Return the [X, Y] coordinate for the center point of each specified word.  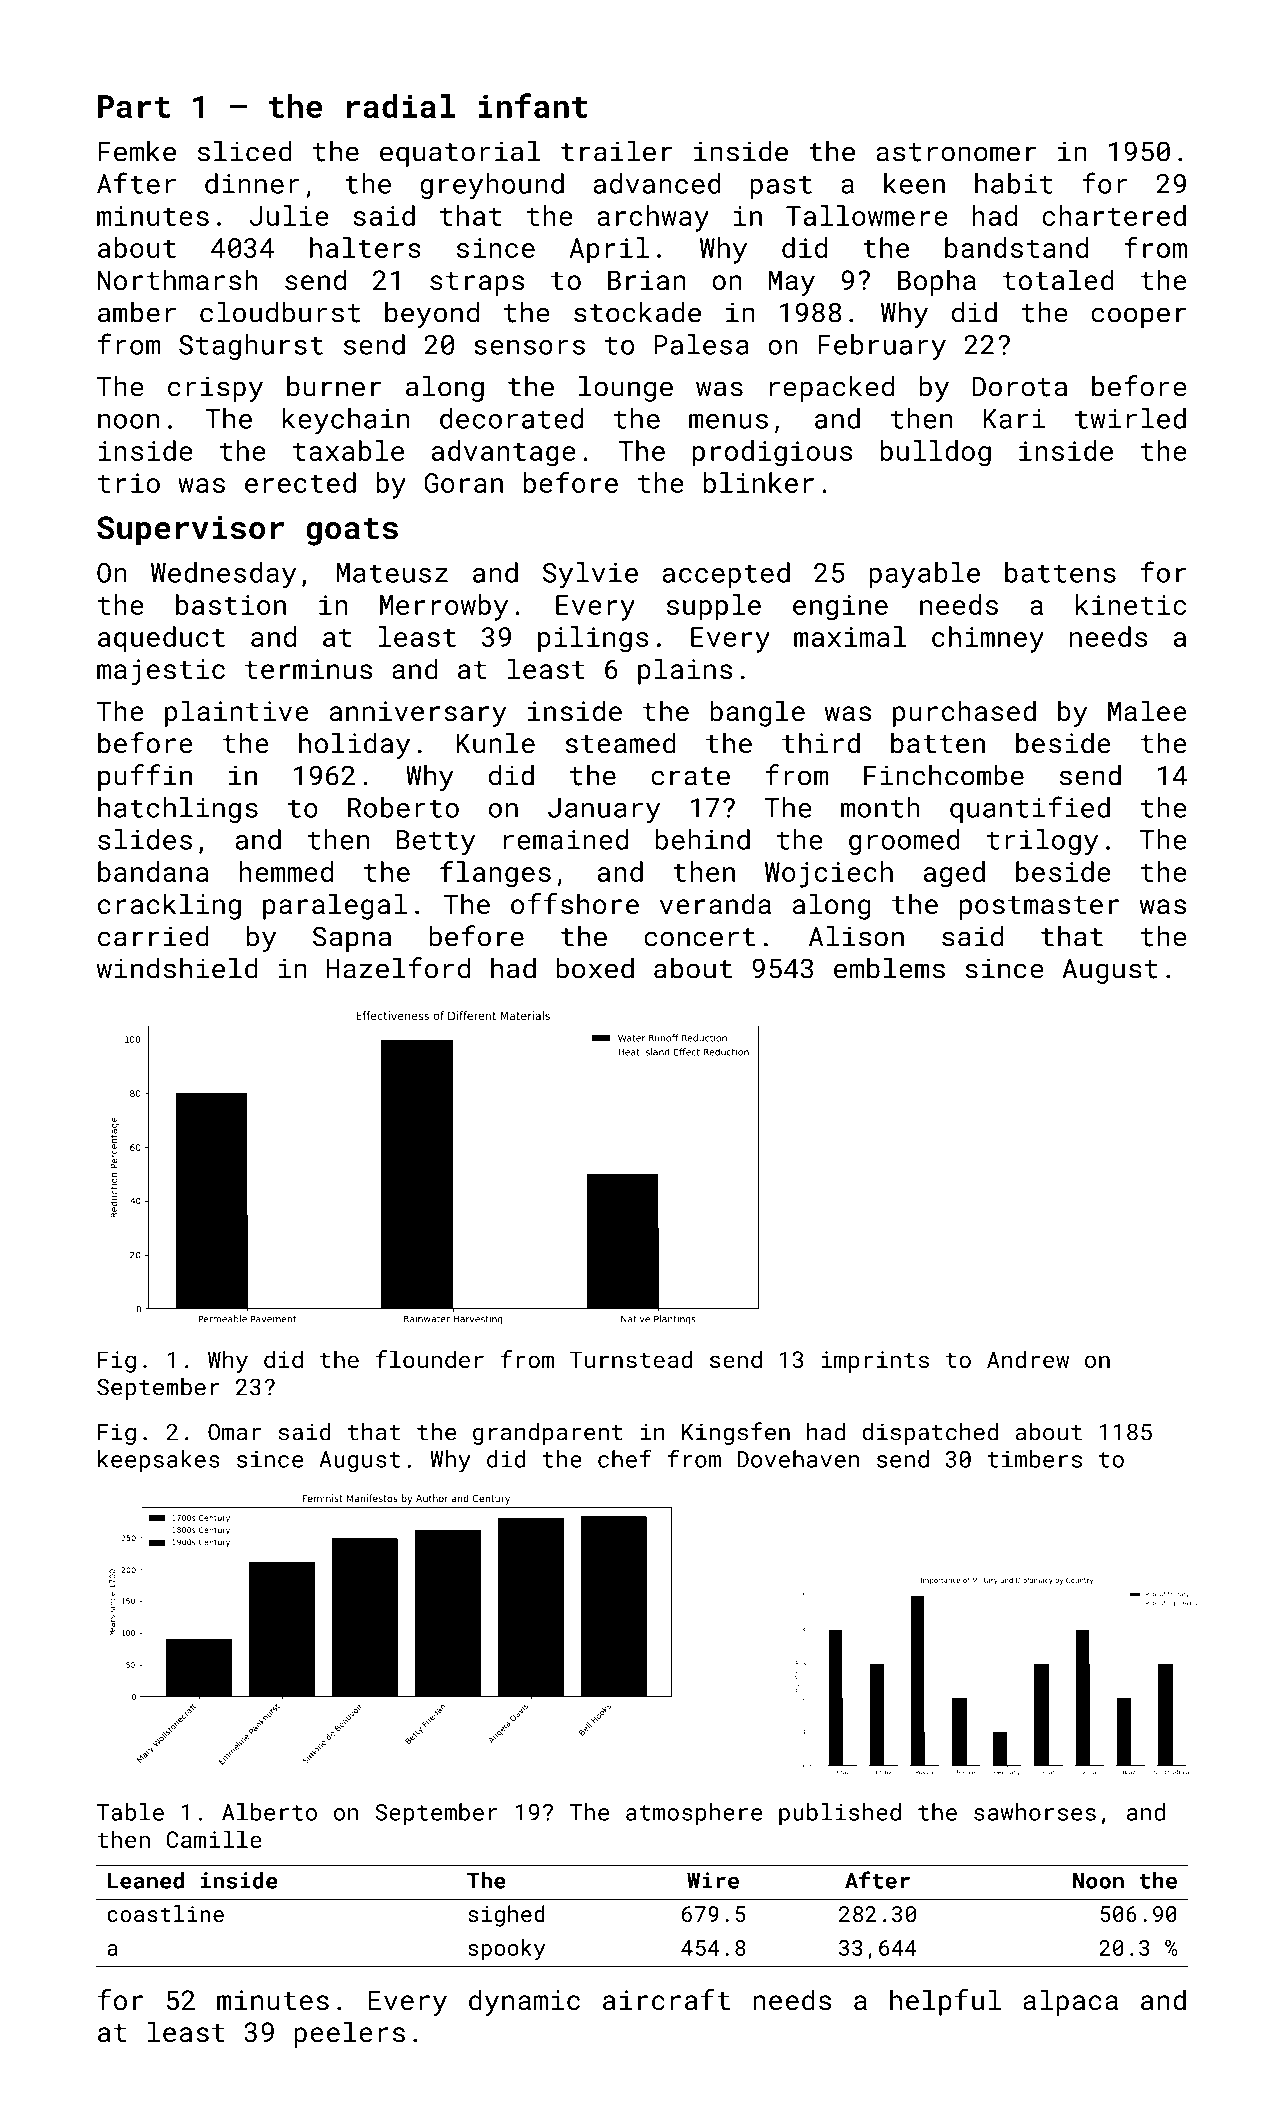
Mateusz [392, 573]
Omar [234, 1432]
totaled [1058, 280]
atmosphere [694, 1814]
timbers [1035, 1459]
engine [840, 608]
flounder [430, 1359]
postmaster [1039, 908]
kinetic [1131, 604]
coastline [165, 1913]
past [781, 187]
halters [365, 247]
